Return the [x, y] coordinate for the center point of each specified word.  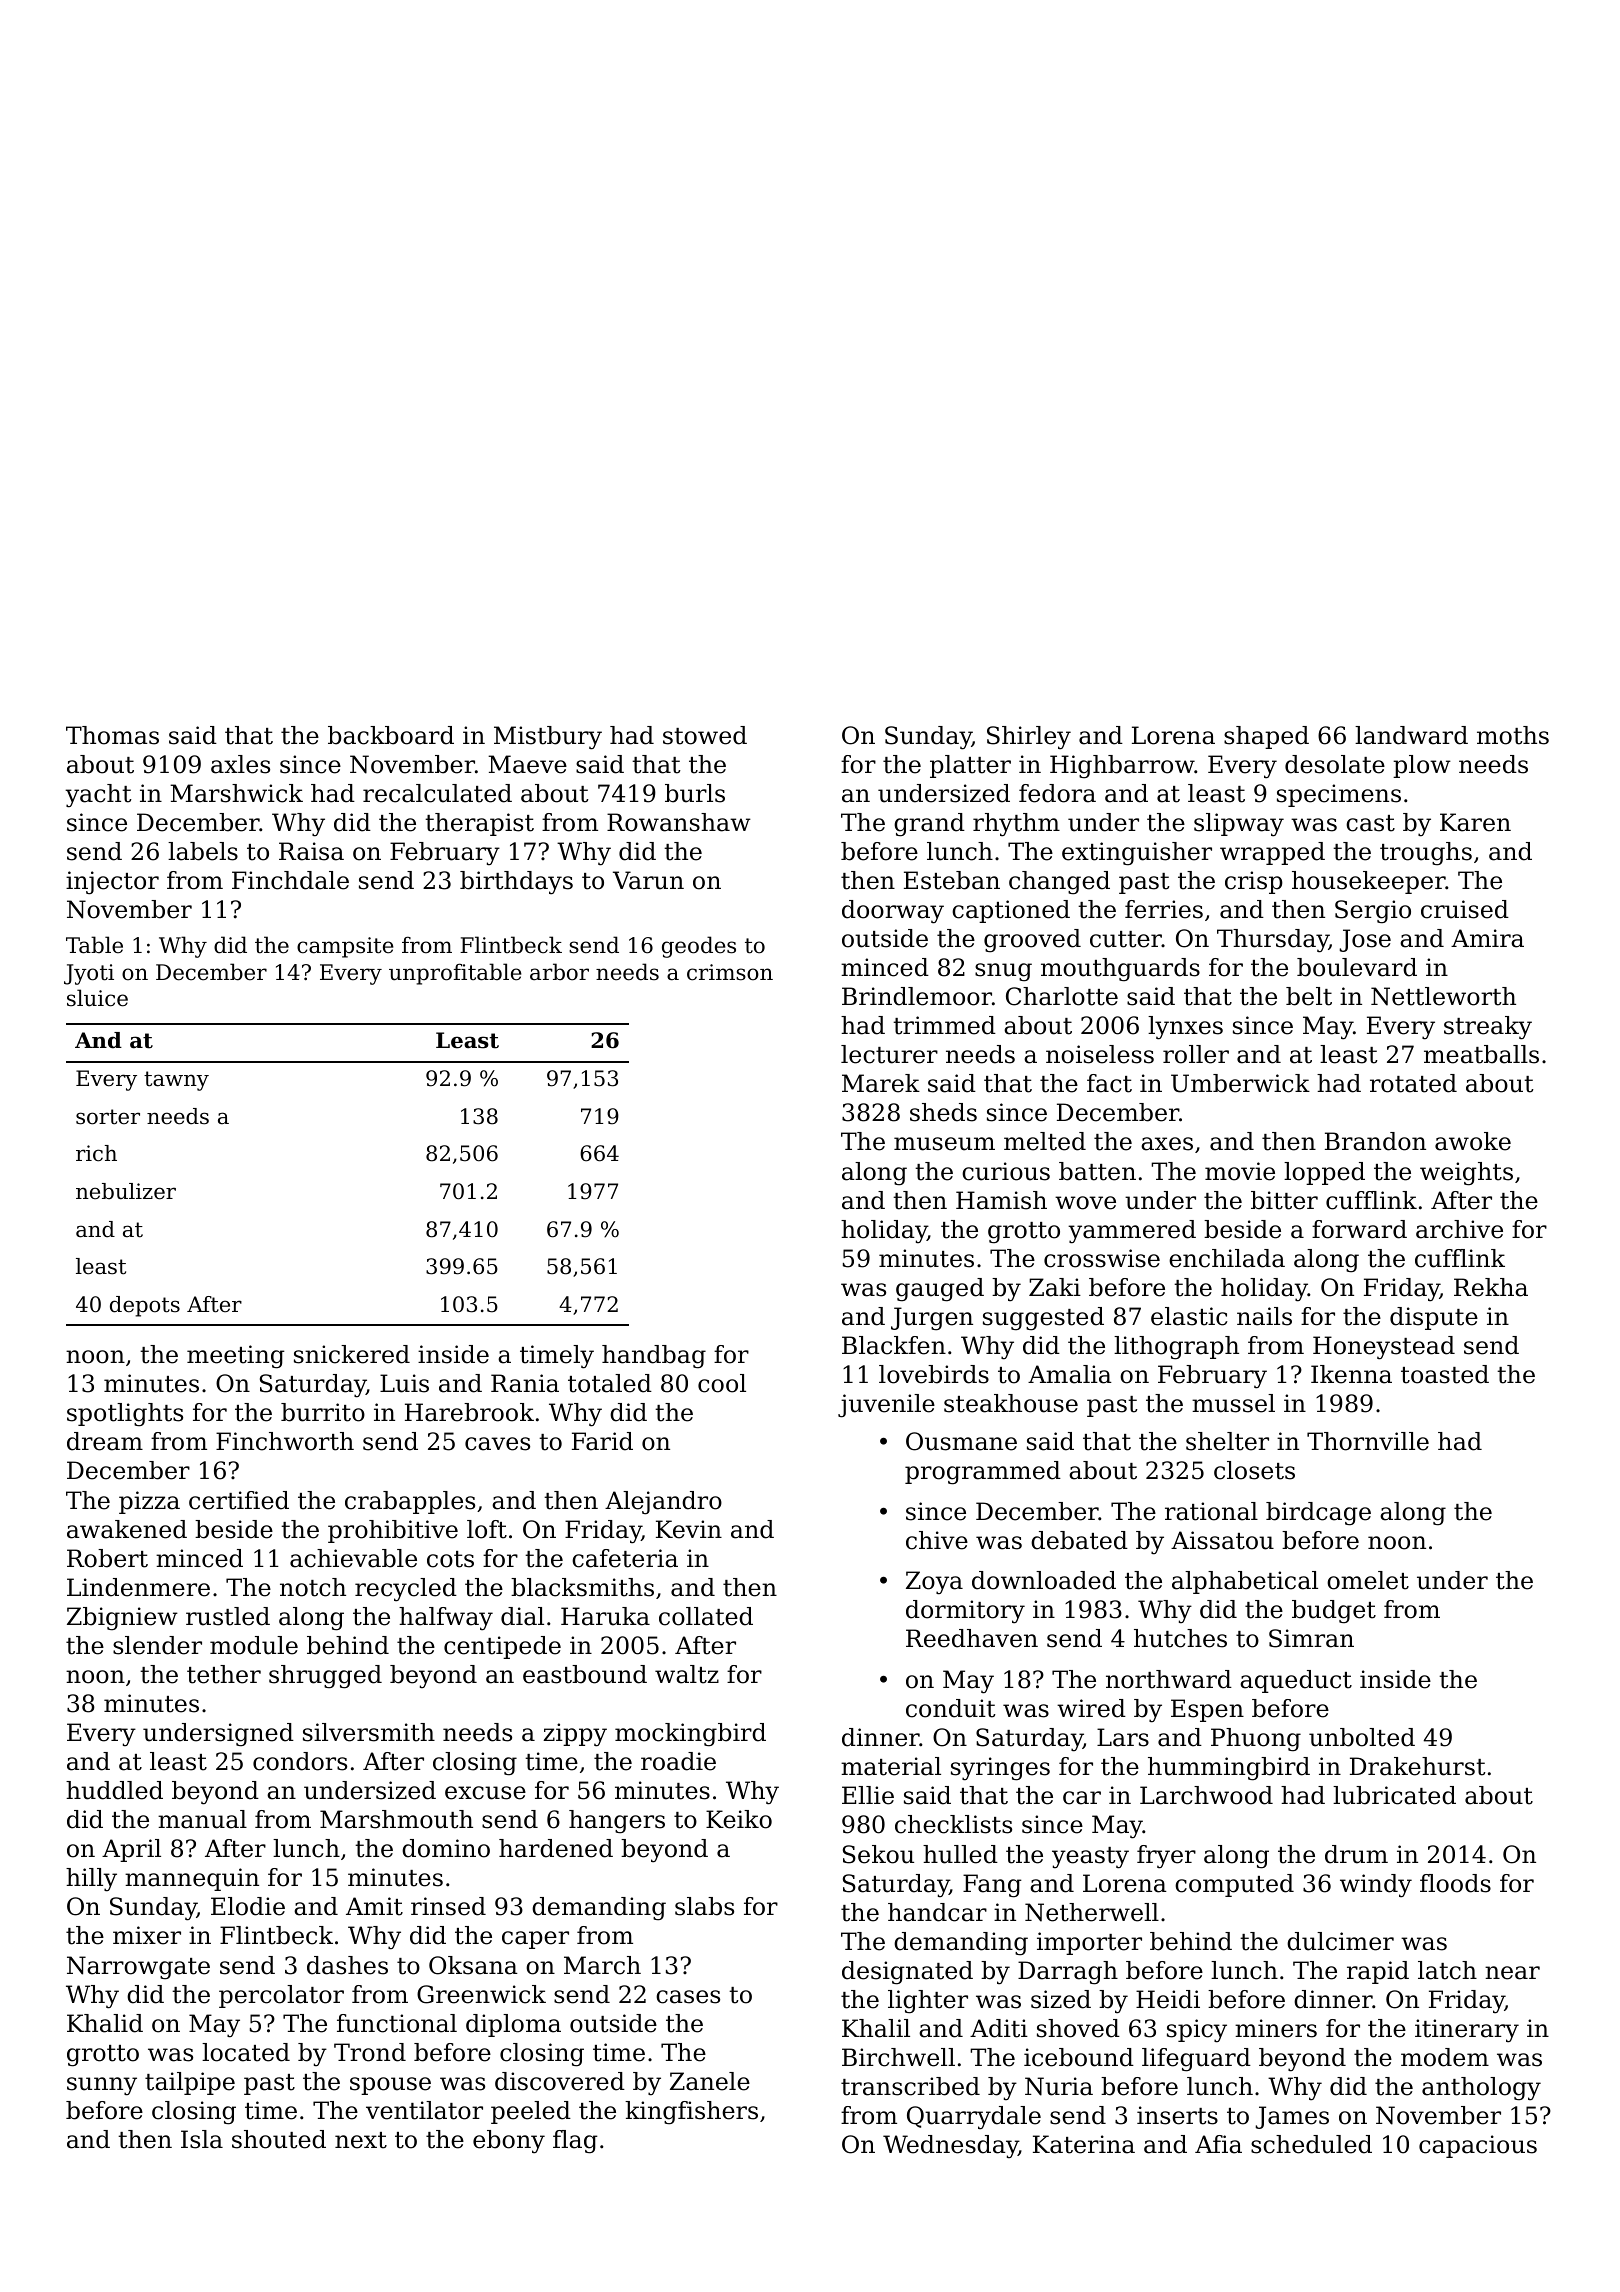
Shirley [1029, 738]
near [1512, 1973]
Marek [881, 1083]
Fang [992, 1886]
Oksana [473, 1965]
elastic [1189, 1316]
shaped [1266, 737]
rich [96, 1153]
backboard [391, 735]
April [131, 1850]
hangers [617, 1822]
